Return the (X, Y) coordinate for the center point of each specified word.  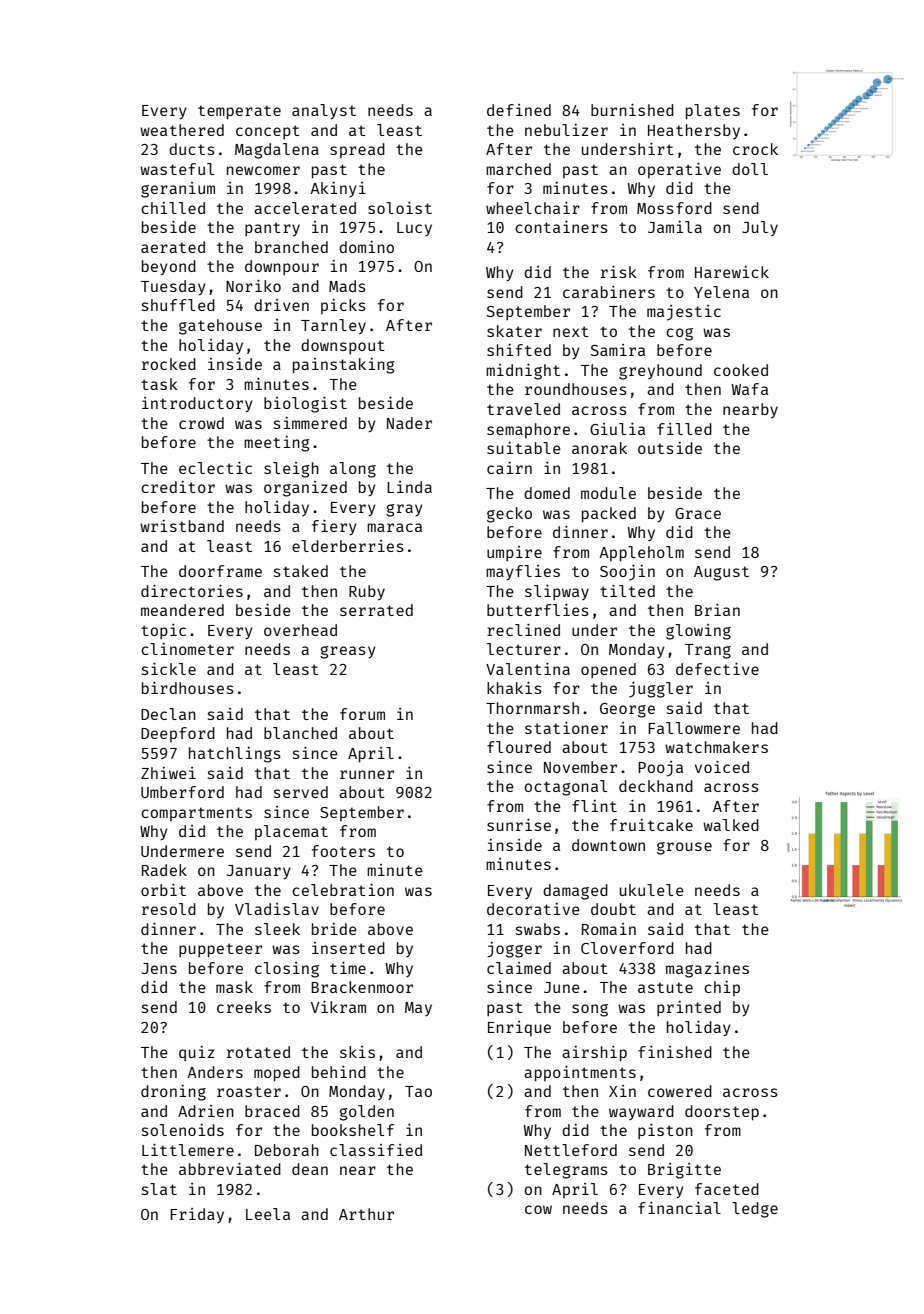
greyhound (660, 372)
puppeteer (220, 950)
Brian (717, 610)
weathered (182, 130)
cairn (509, 468)
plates (713, 112)
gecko (509, 515)
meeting (277, 444)
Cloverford (627, 948)
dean (310, 1169)
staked (301, 571)
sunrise (519, 825)
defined (519, 110)
